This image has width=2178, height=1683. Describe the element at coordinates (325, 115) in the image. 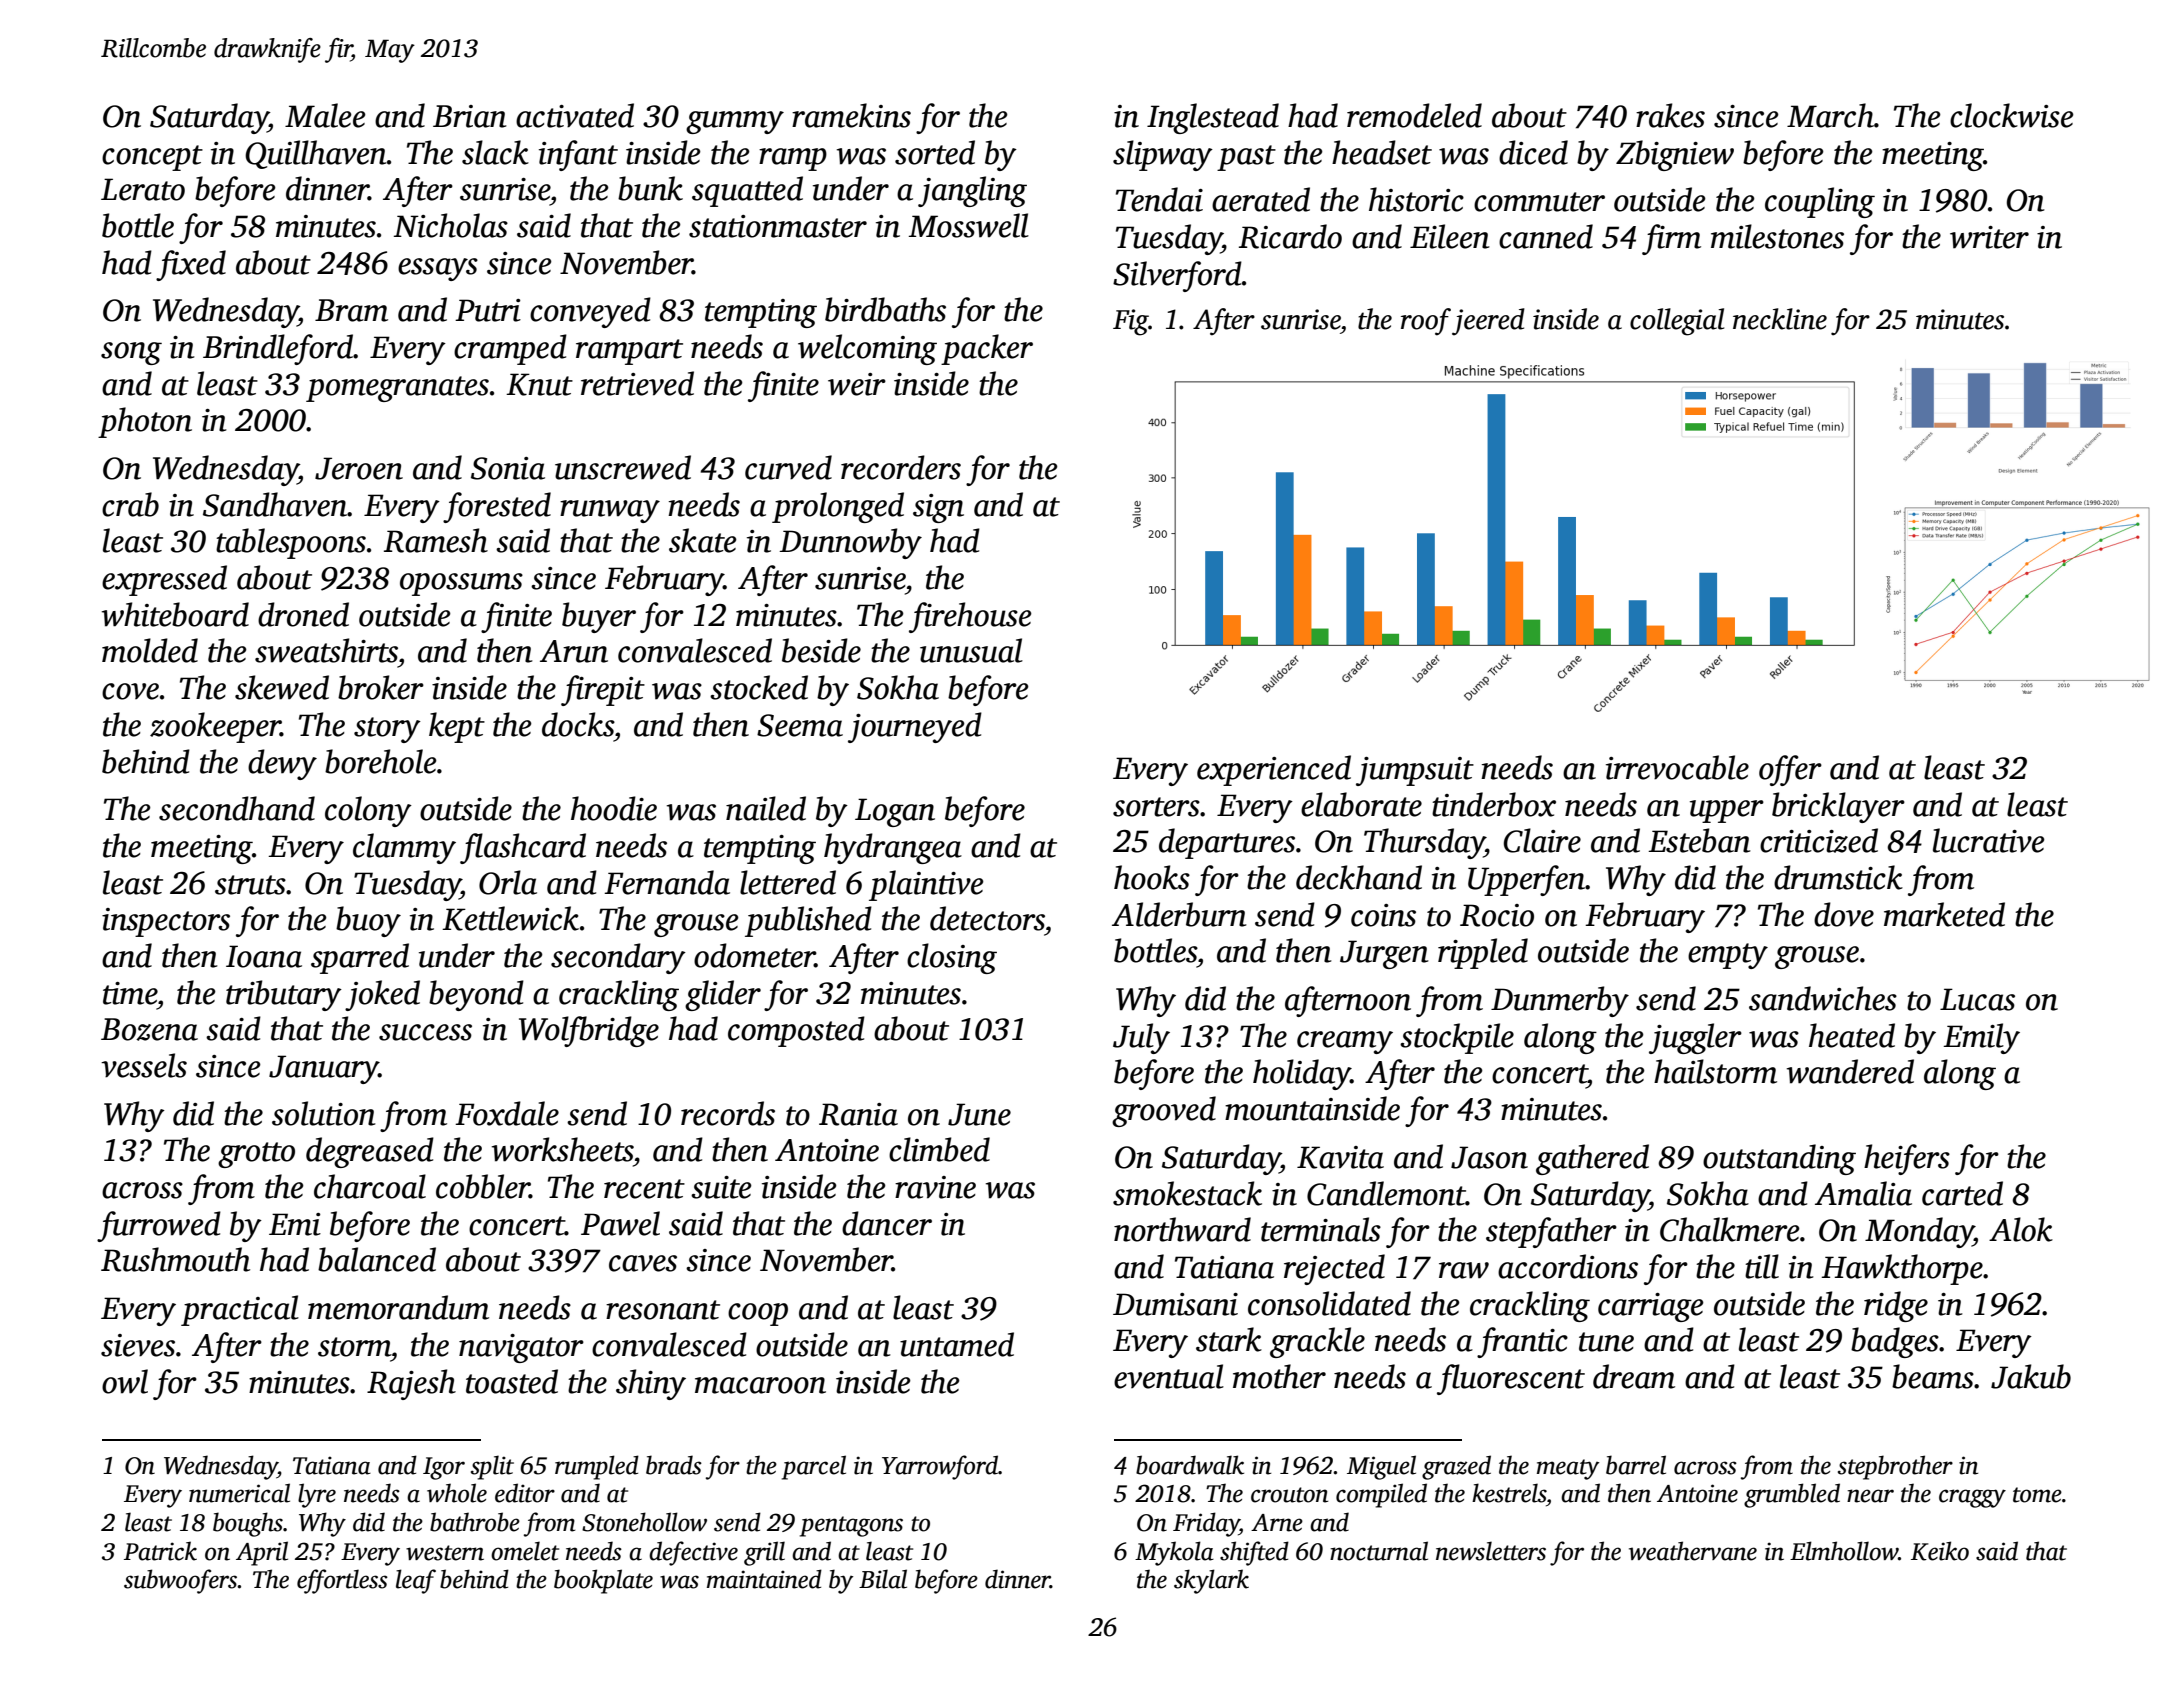

I see `Malee` at that location.
